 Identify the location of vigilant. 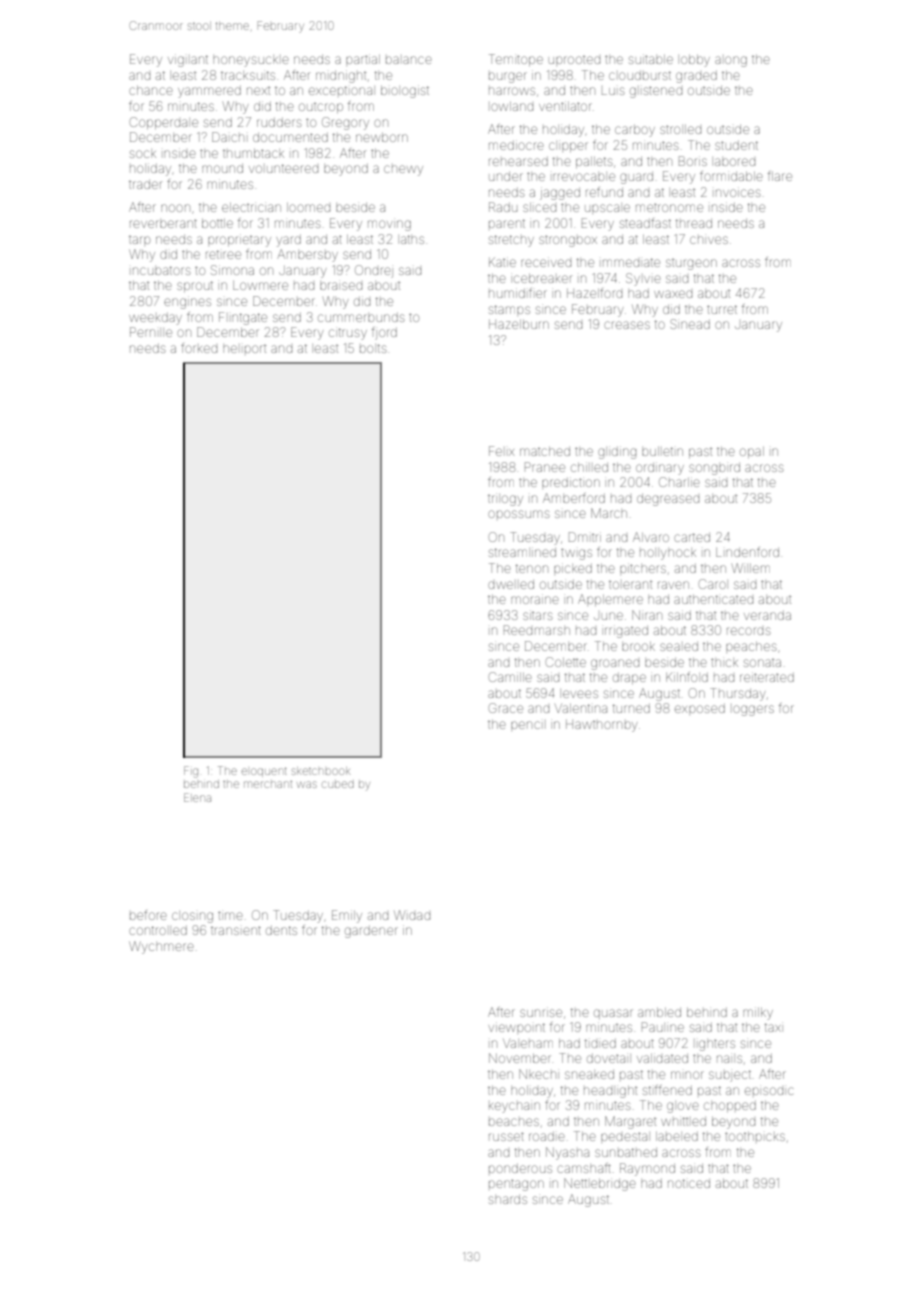
(188, 60).
